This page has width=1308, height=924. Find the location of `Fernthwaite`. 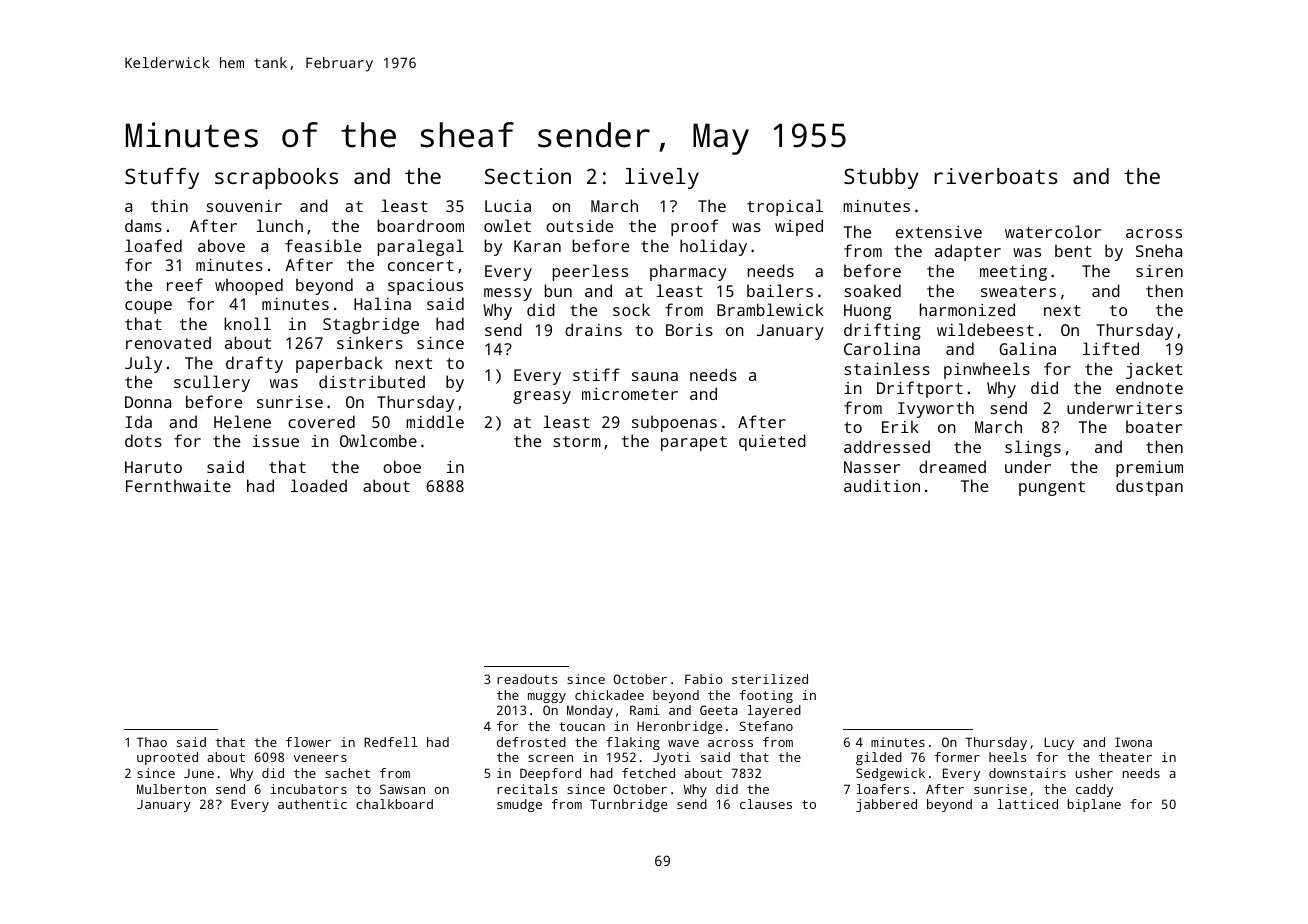

Fernthwaite is located at coordinates (178, 485).
